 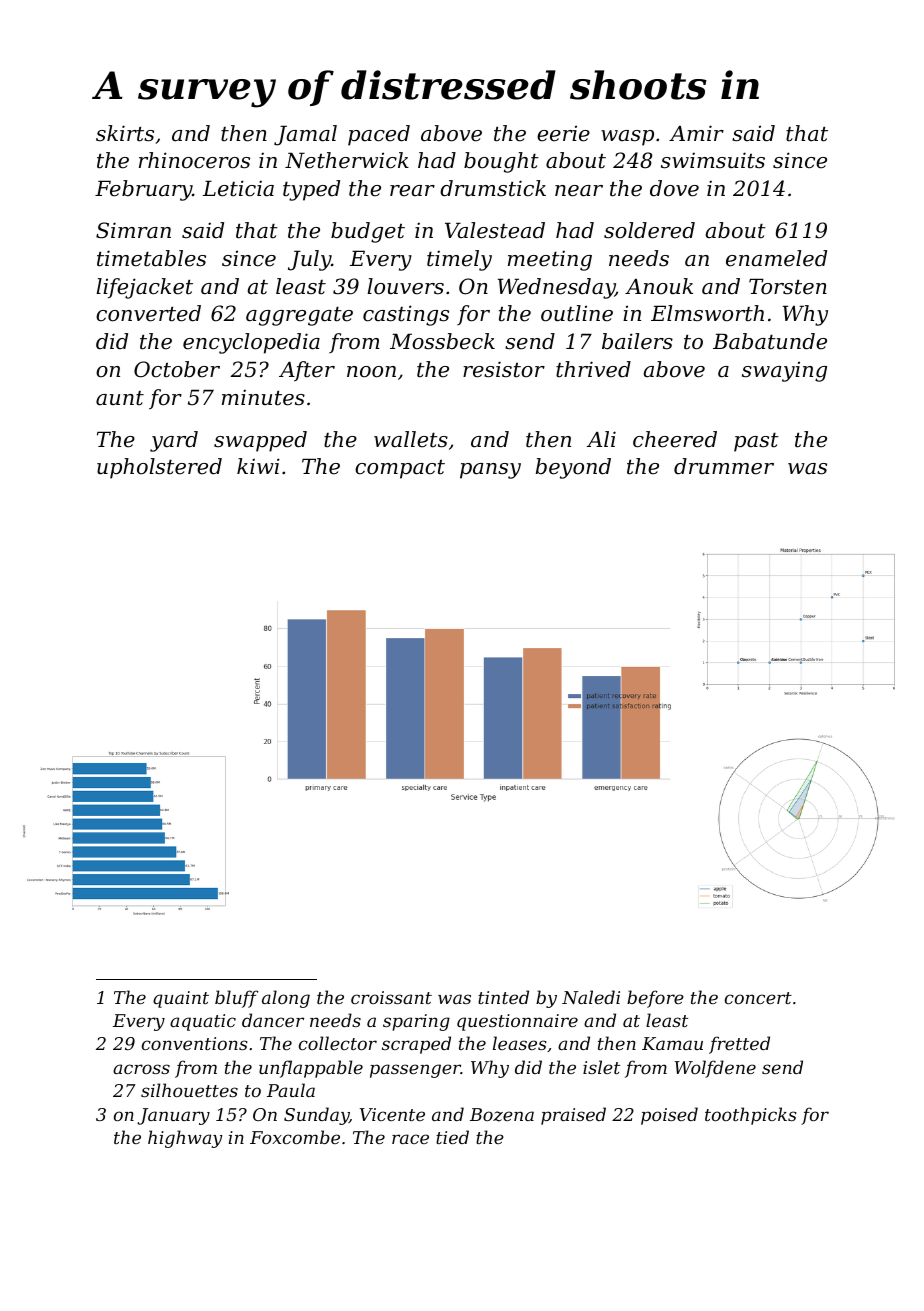 What do you see at coordinates (125, 133) in the image?
I see `skirts` at bounding box center [125, 133].
